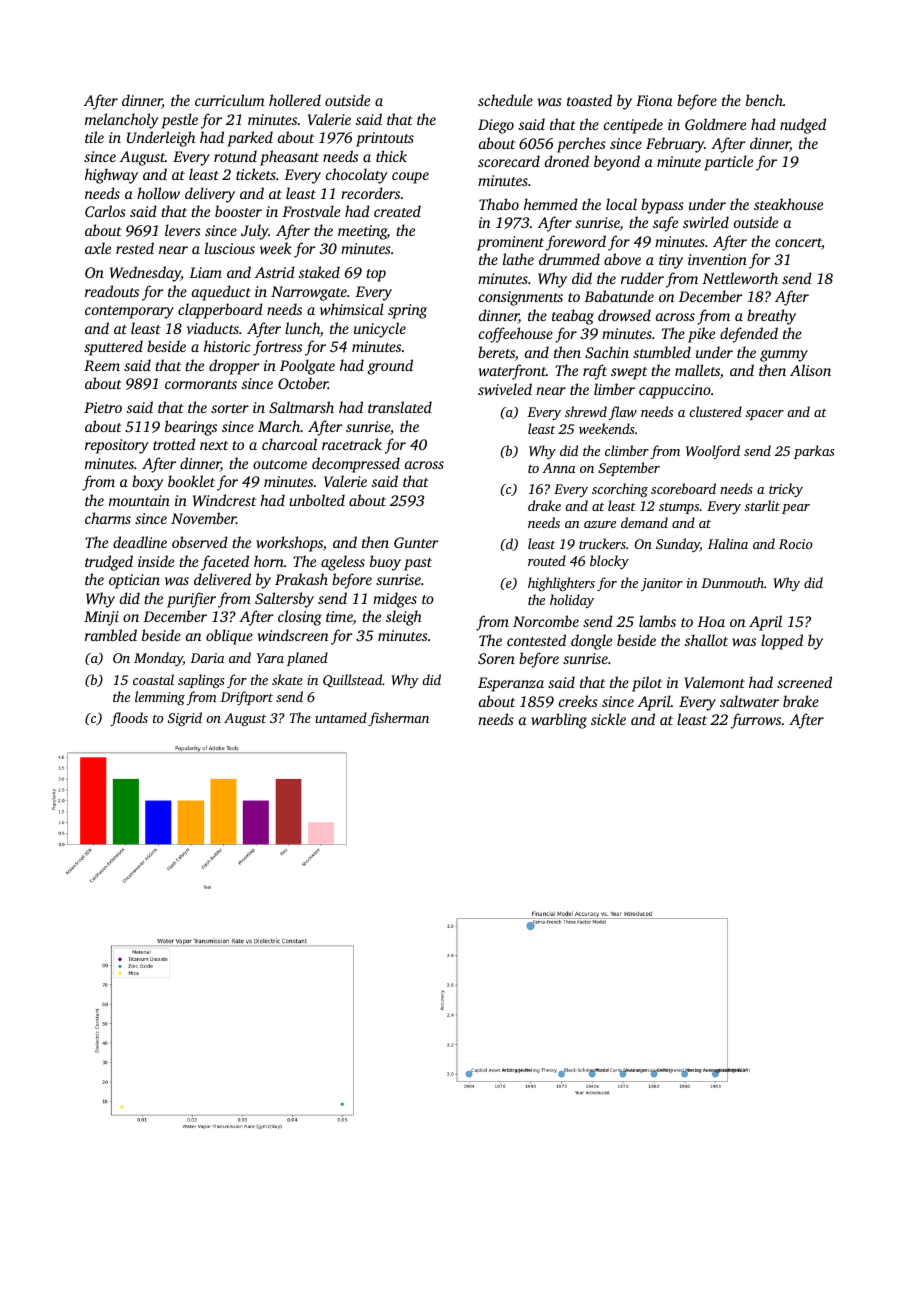 This page has width=924, height=1308. Describe the element at coordinates (595, 372) in the page. I see `raft` at that location.
